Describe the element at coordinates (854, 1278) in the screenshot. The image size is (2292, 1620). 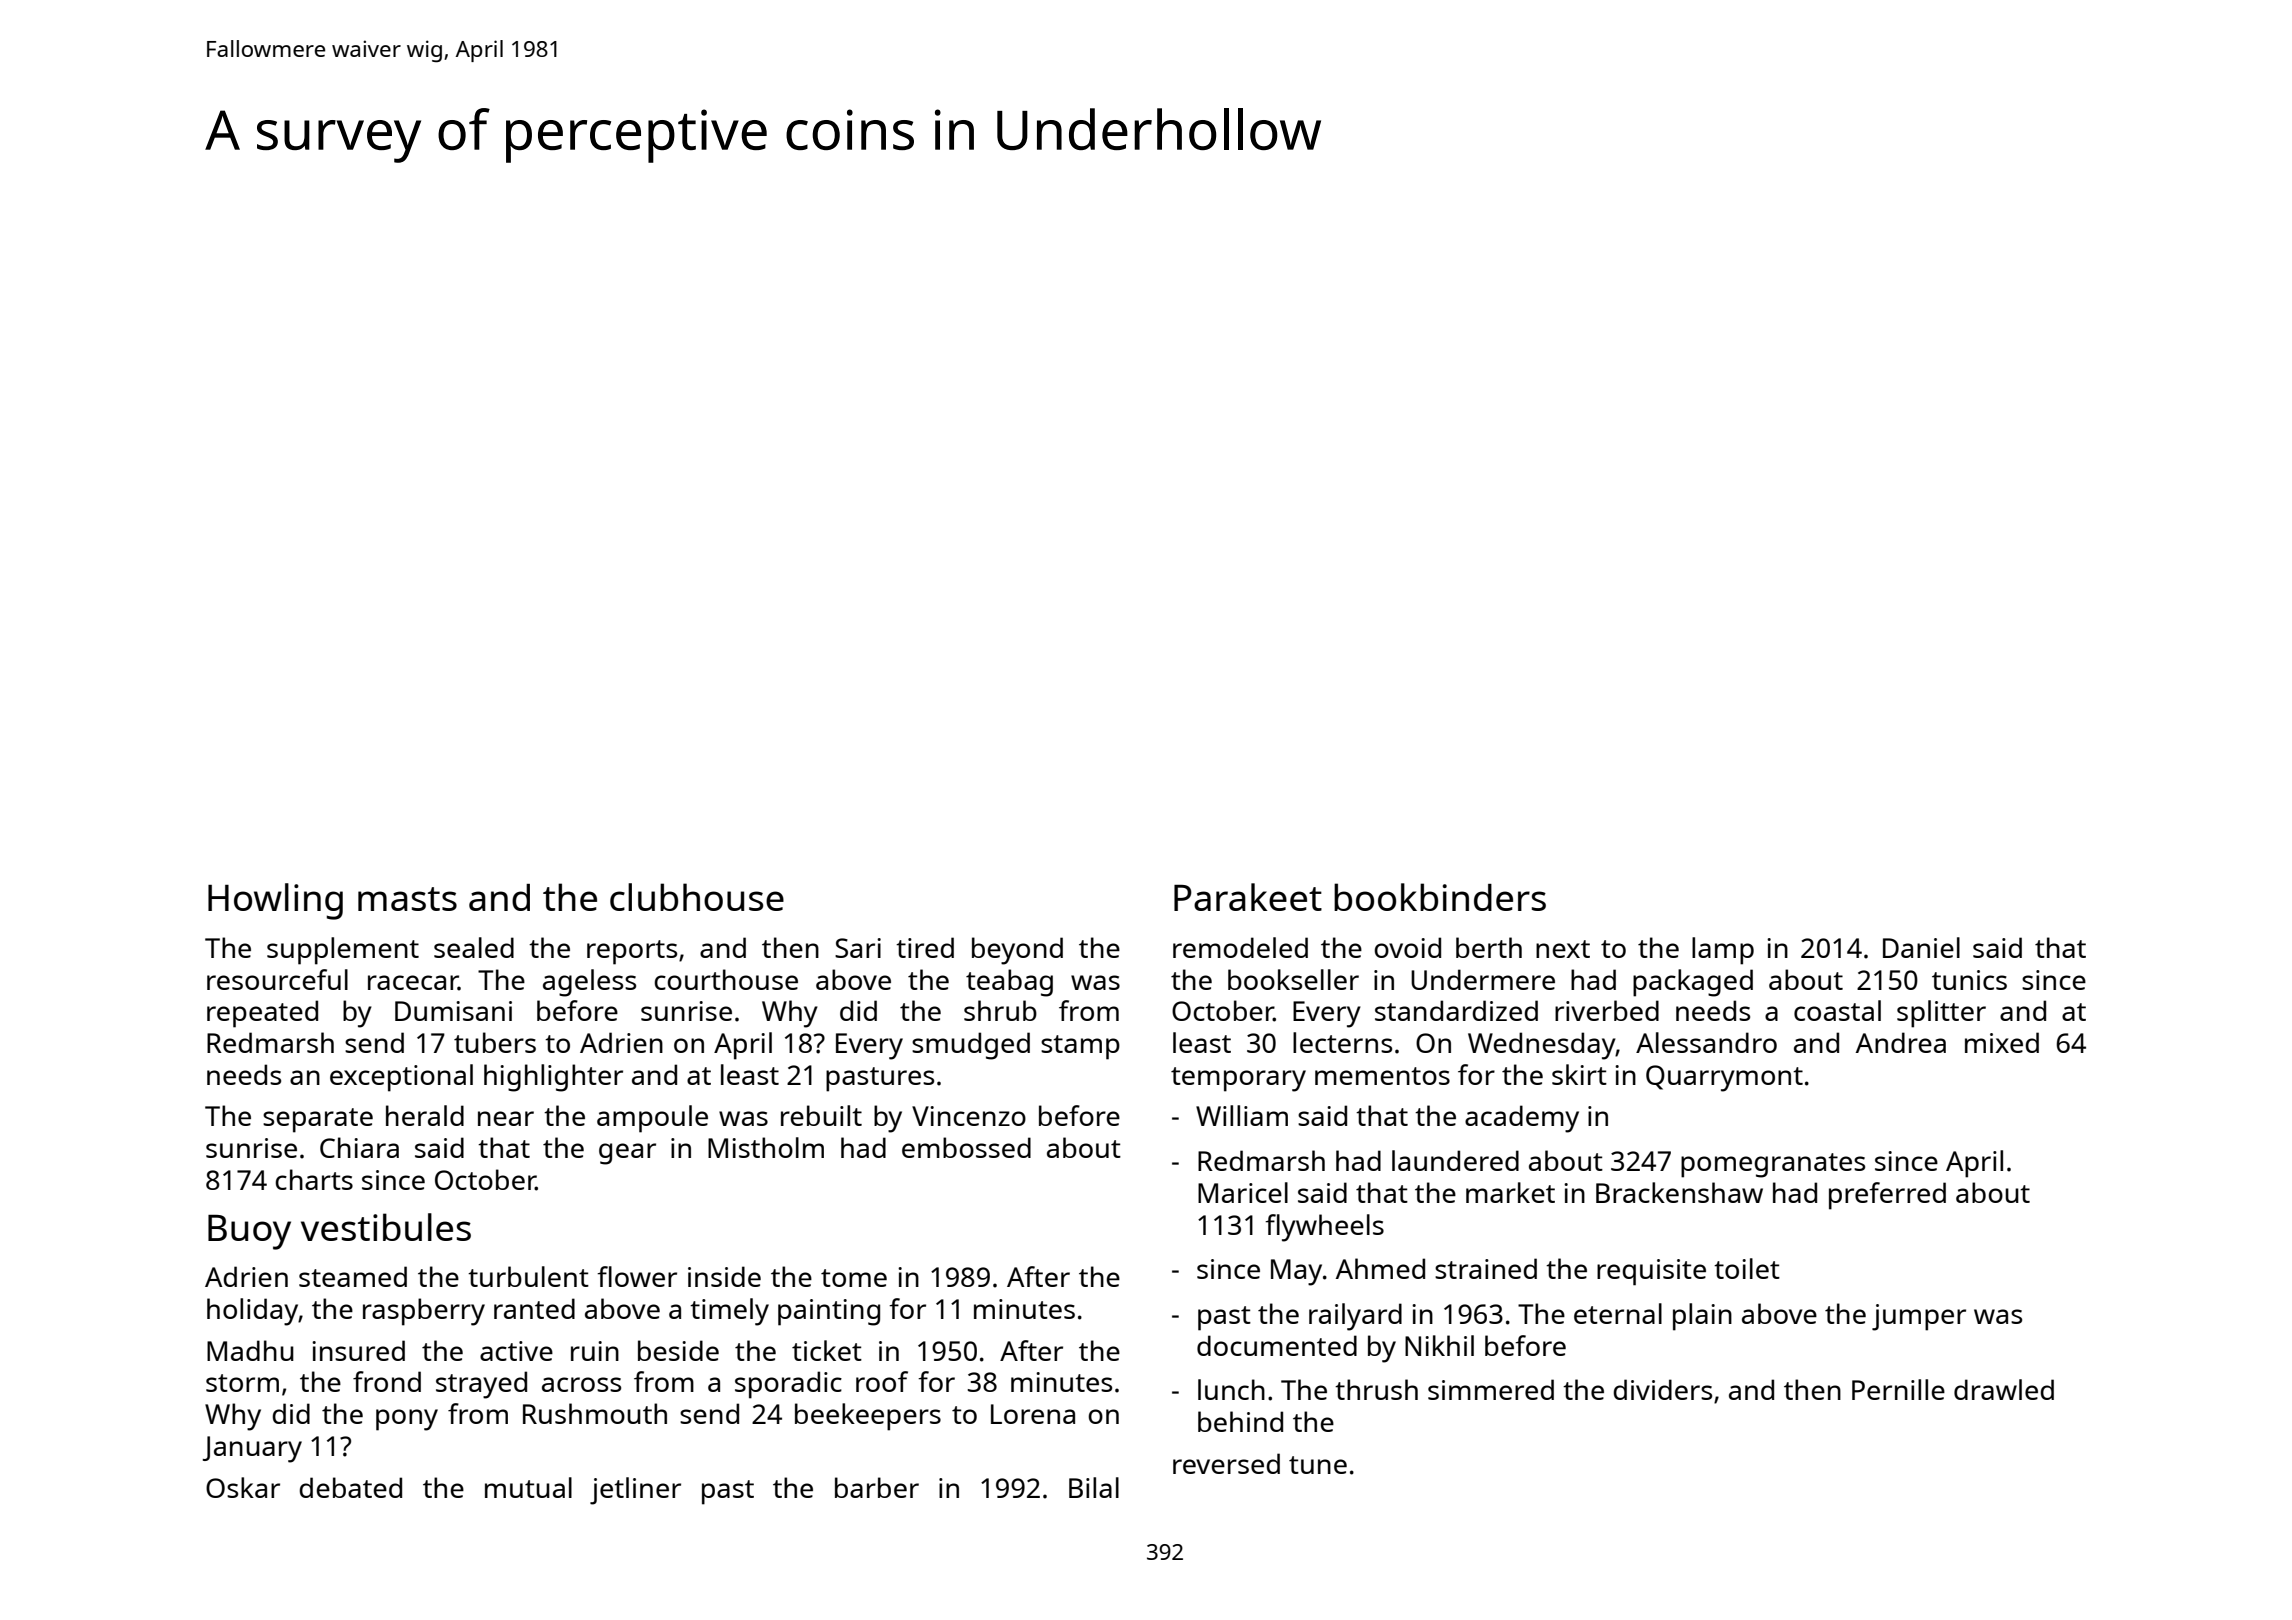
I see `tome` at that location.
